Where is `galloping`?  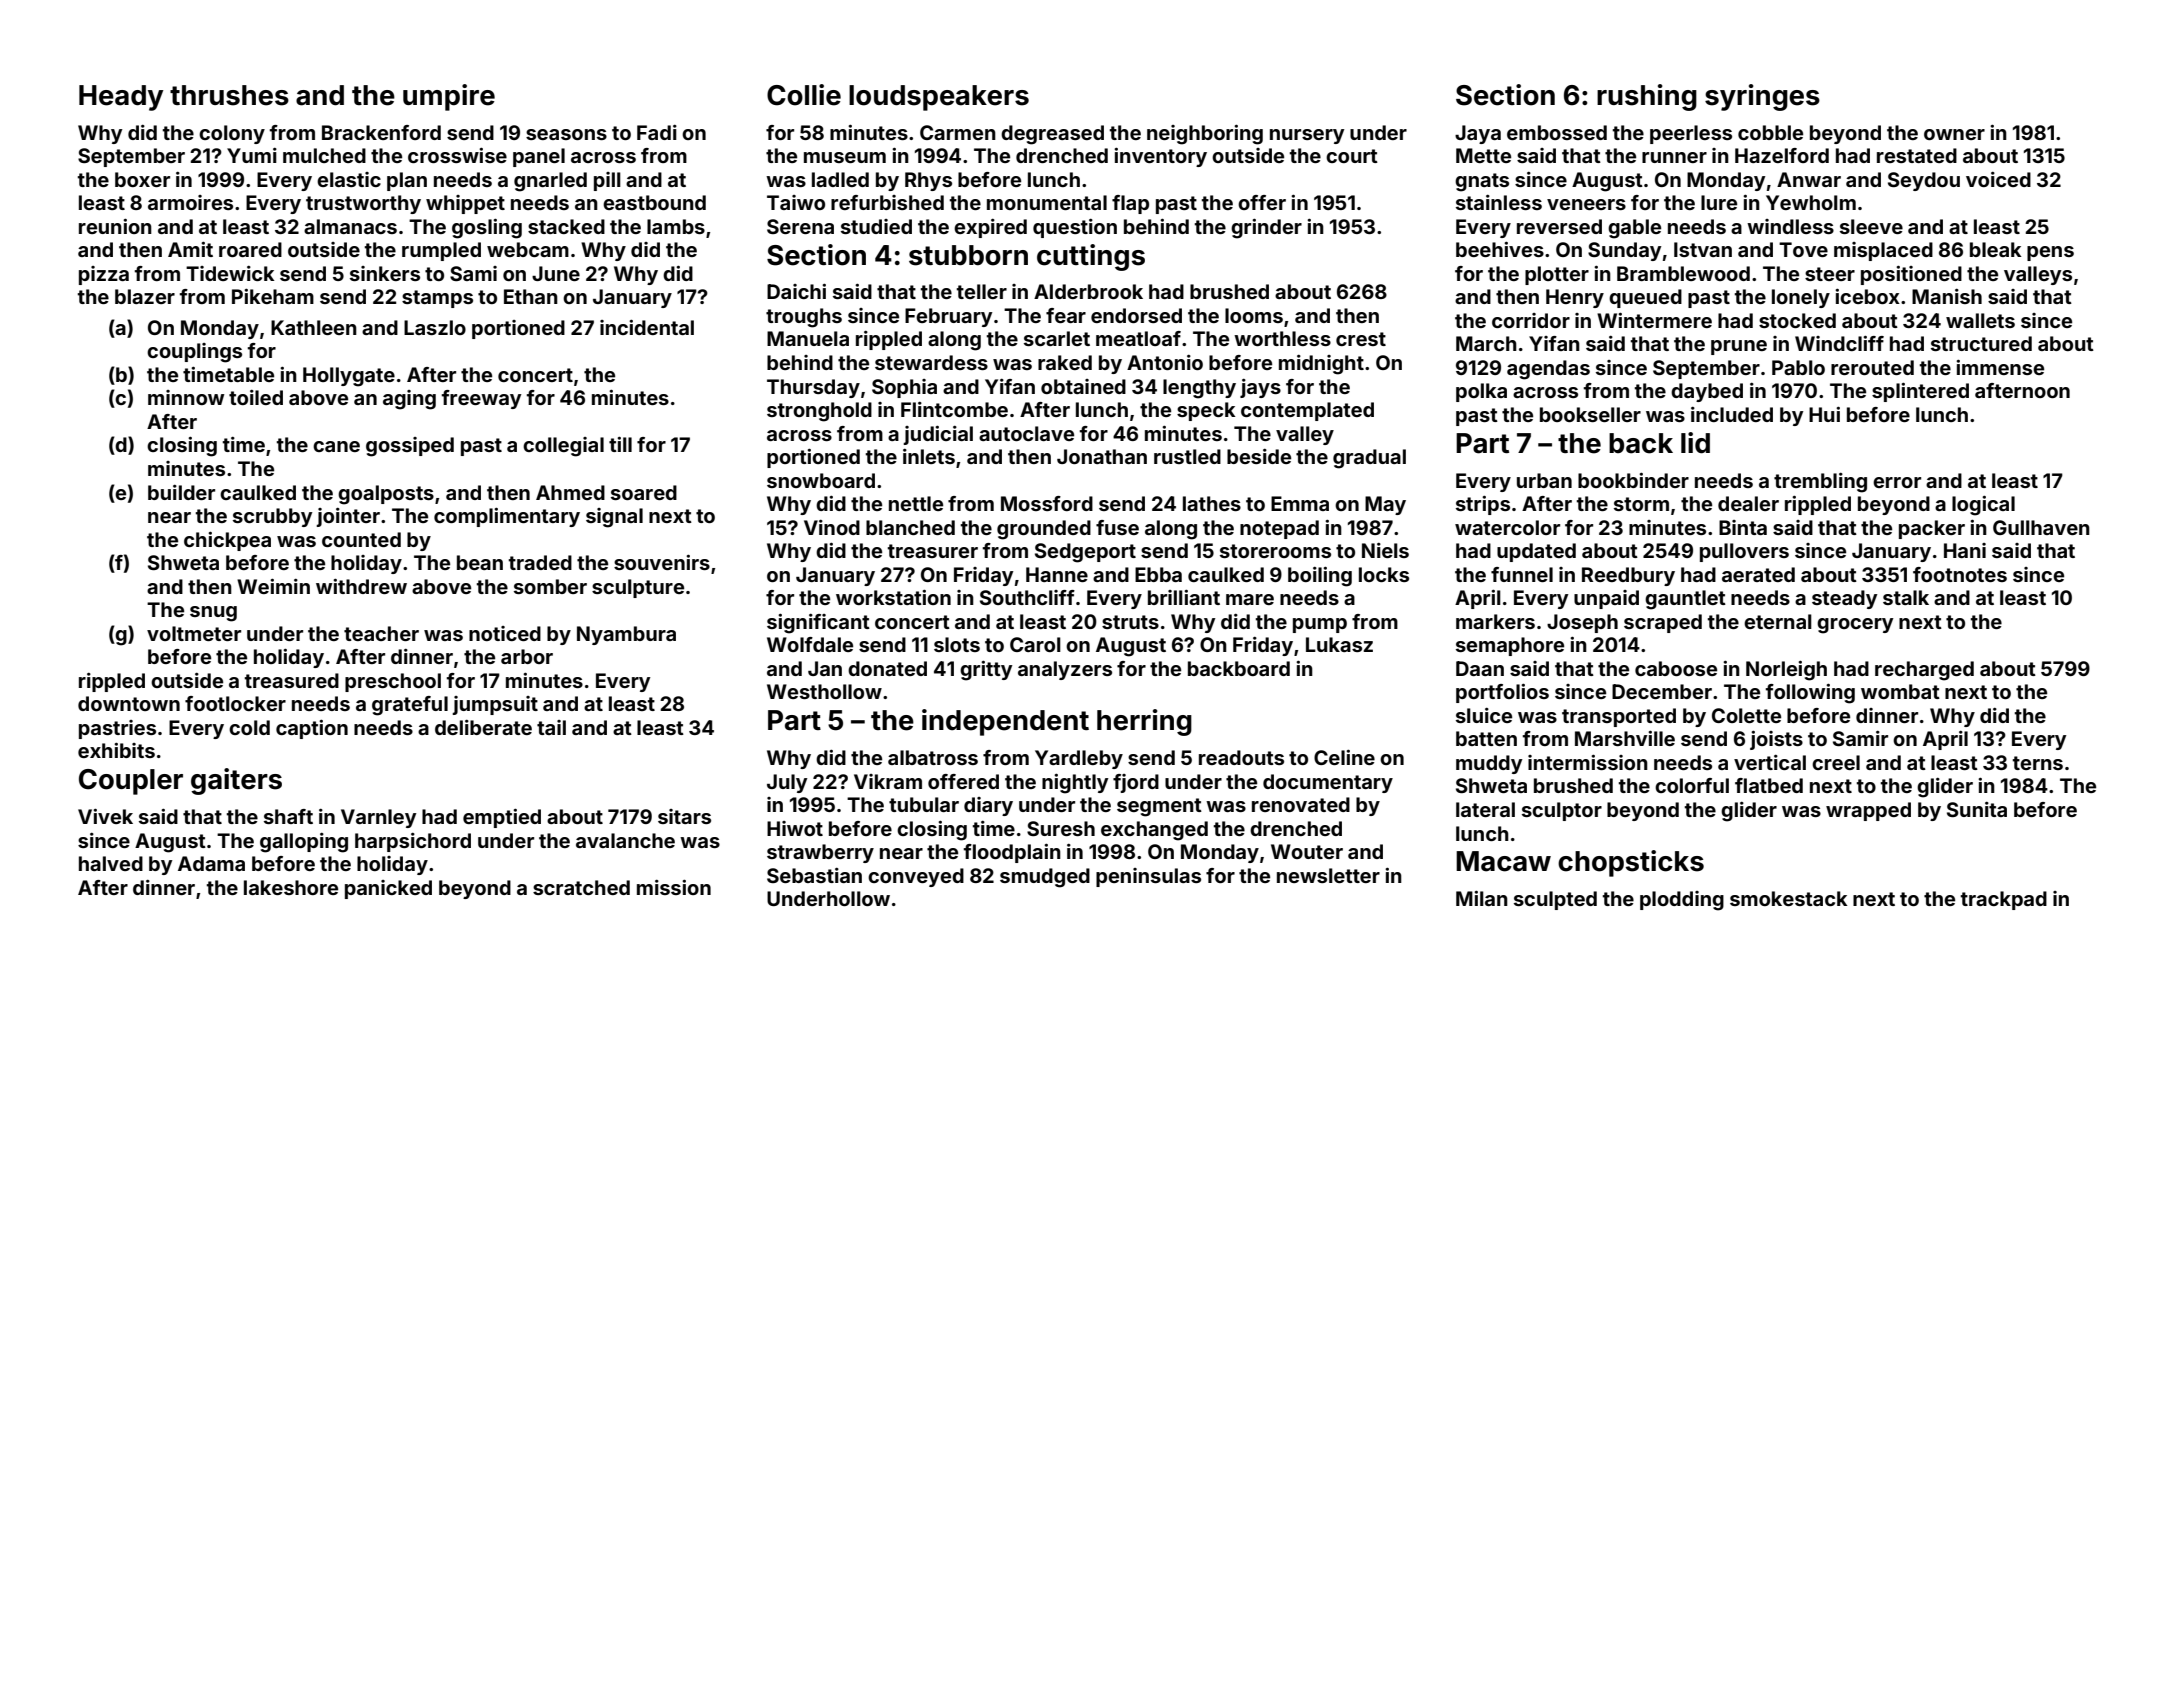 galloping is located at coordinates (304, 843).
